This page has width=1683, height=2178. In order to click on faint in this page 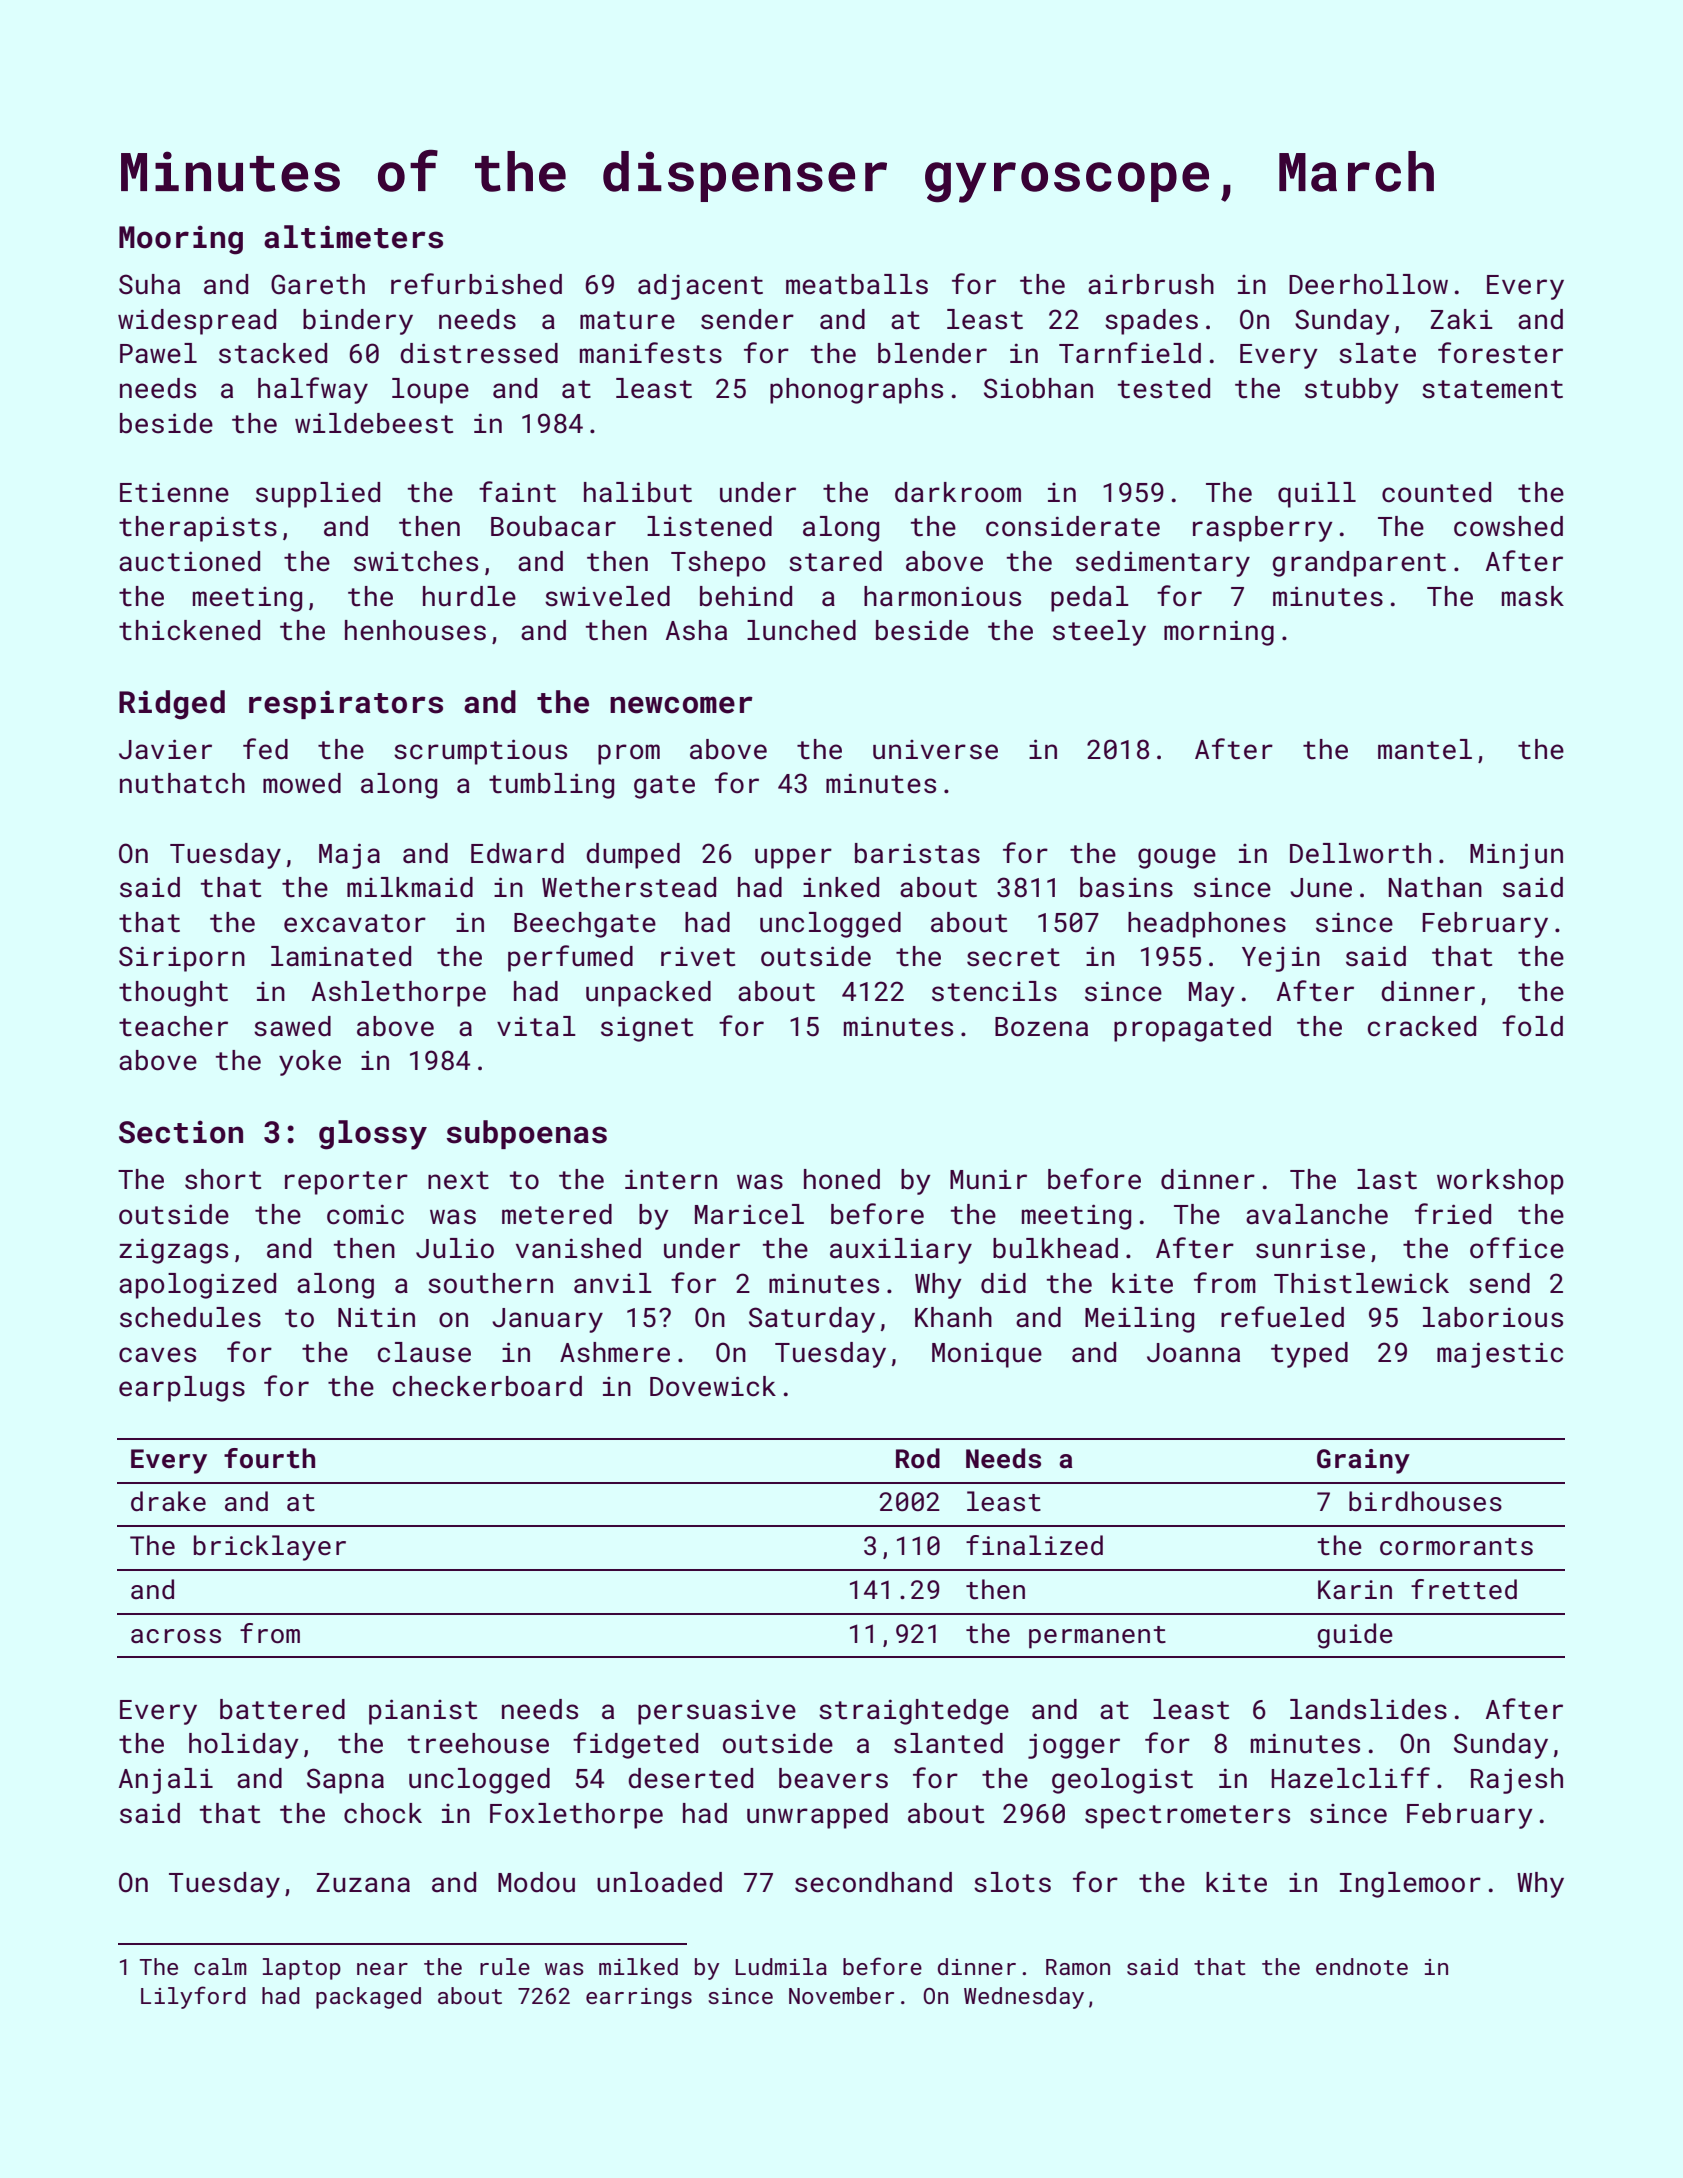, I will do `click(517, 492)`.
